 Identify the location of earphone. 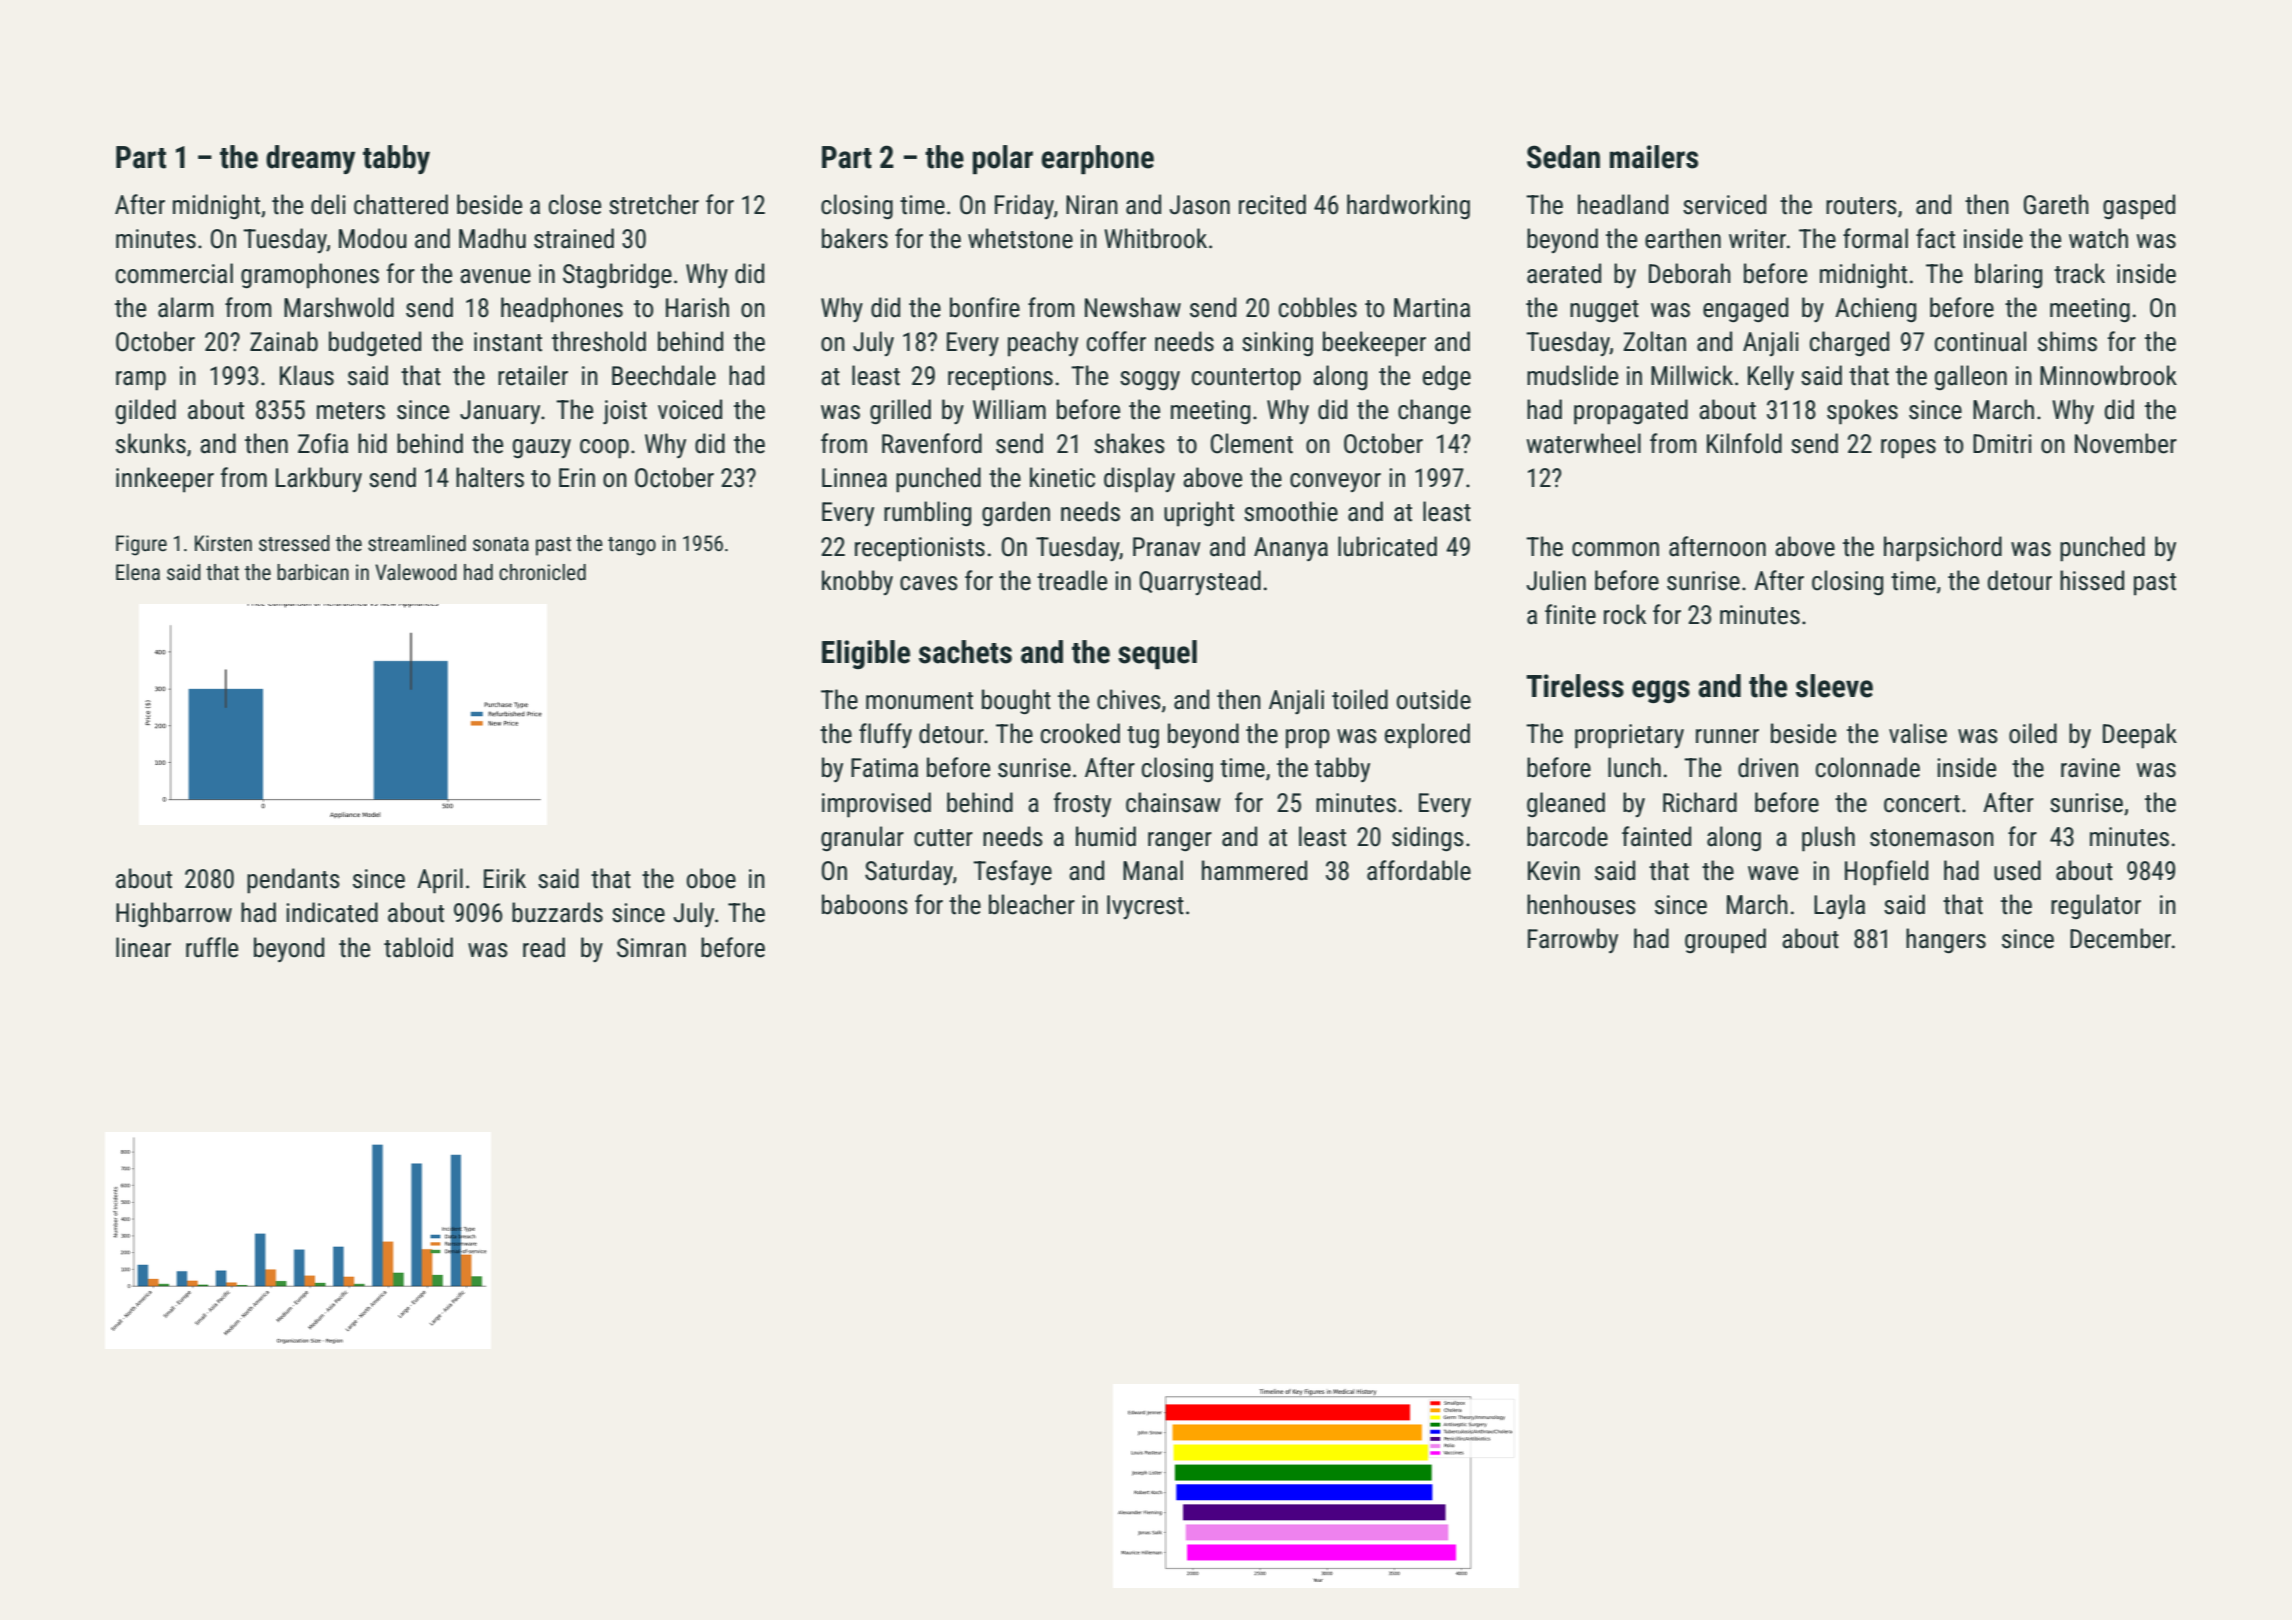
(1097, 159).
